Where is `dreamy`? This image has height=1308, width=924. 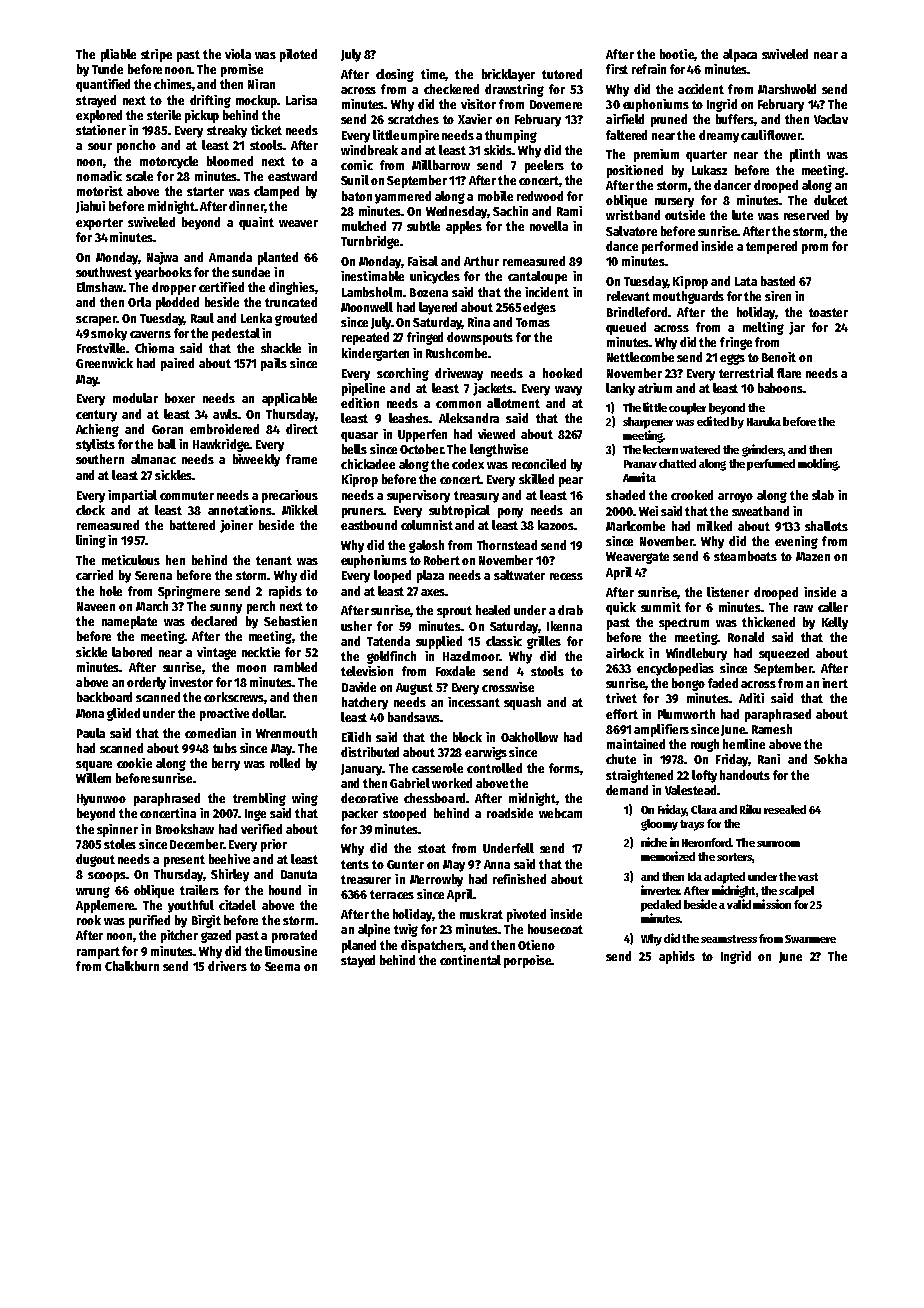 dreamy is located at coordinates (719, 136).
